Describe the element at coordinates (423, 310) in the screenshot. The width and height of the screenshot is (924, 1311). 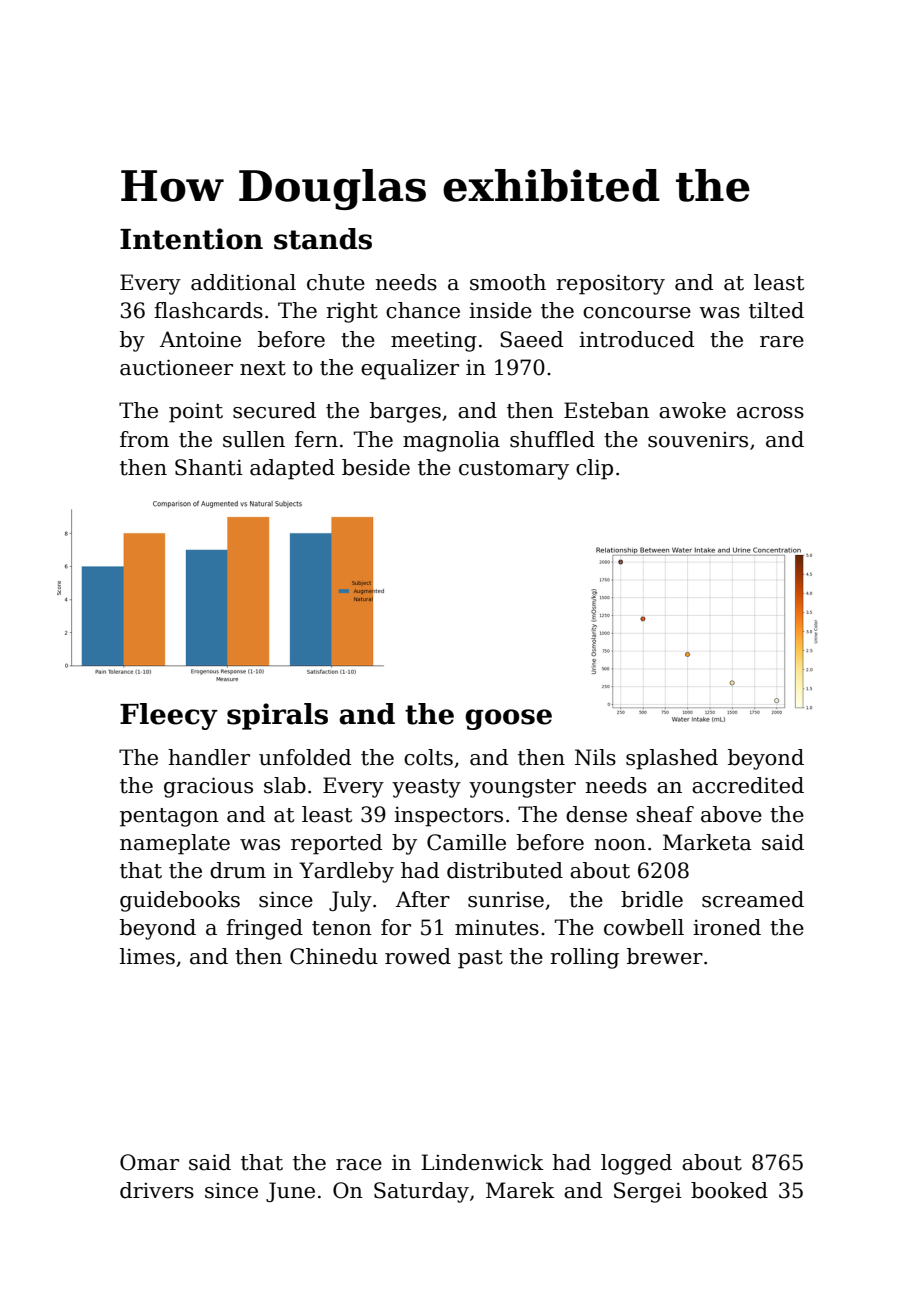
I see `chance` at that location.
